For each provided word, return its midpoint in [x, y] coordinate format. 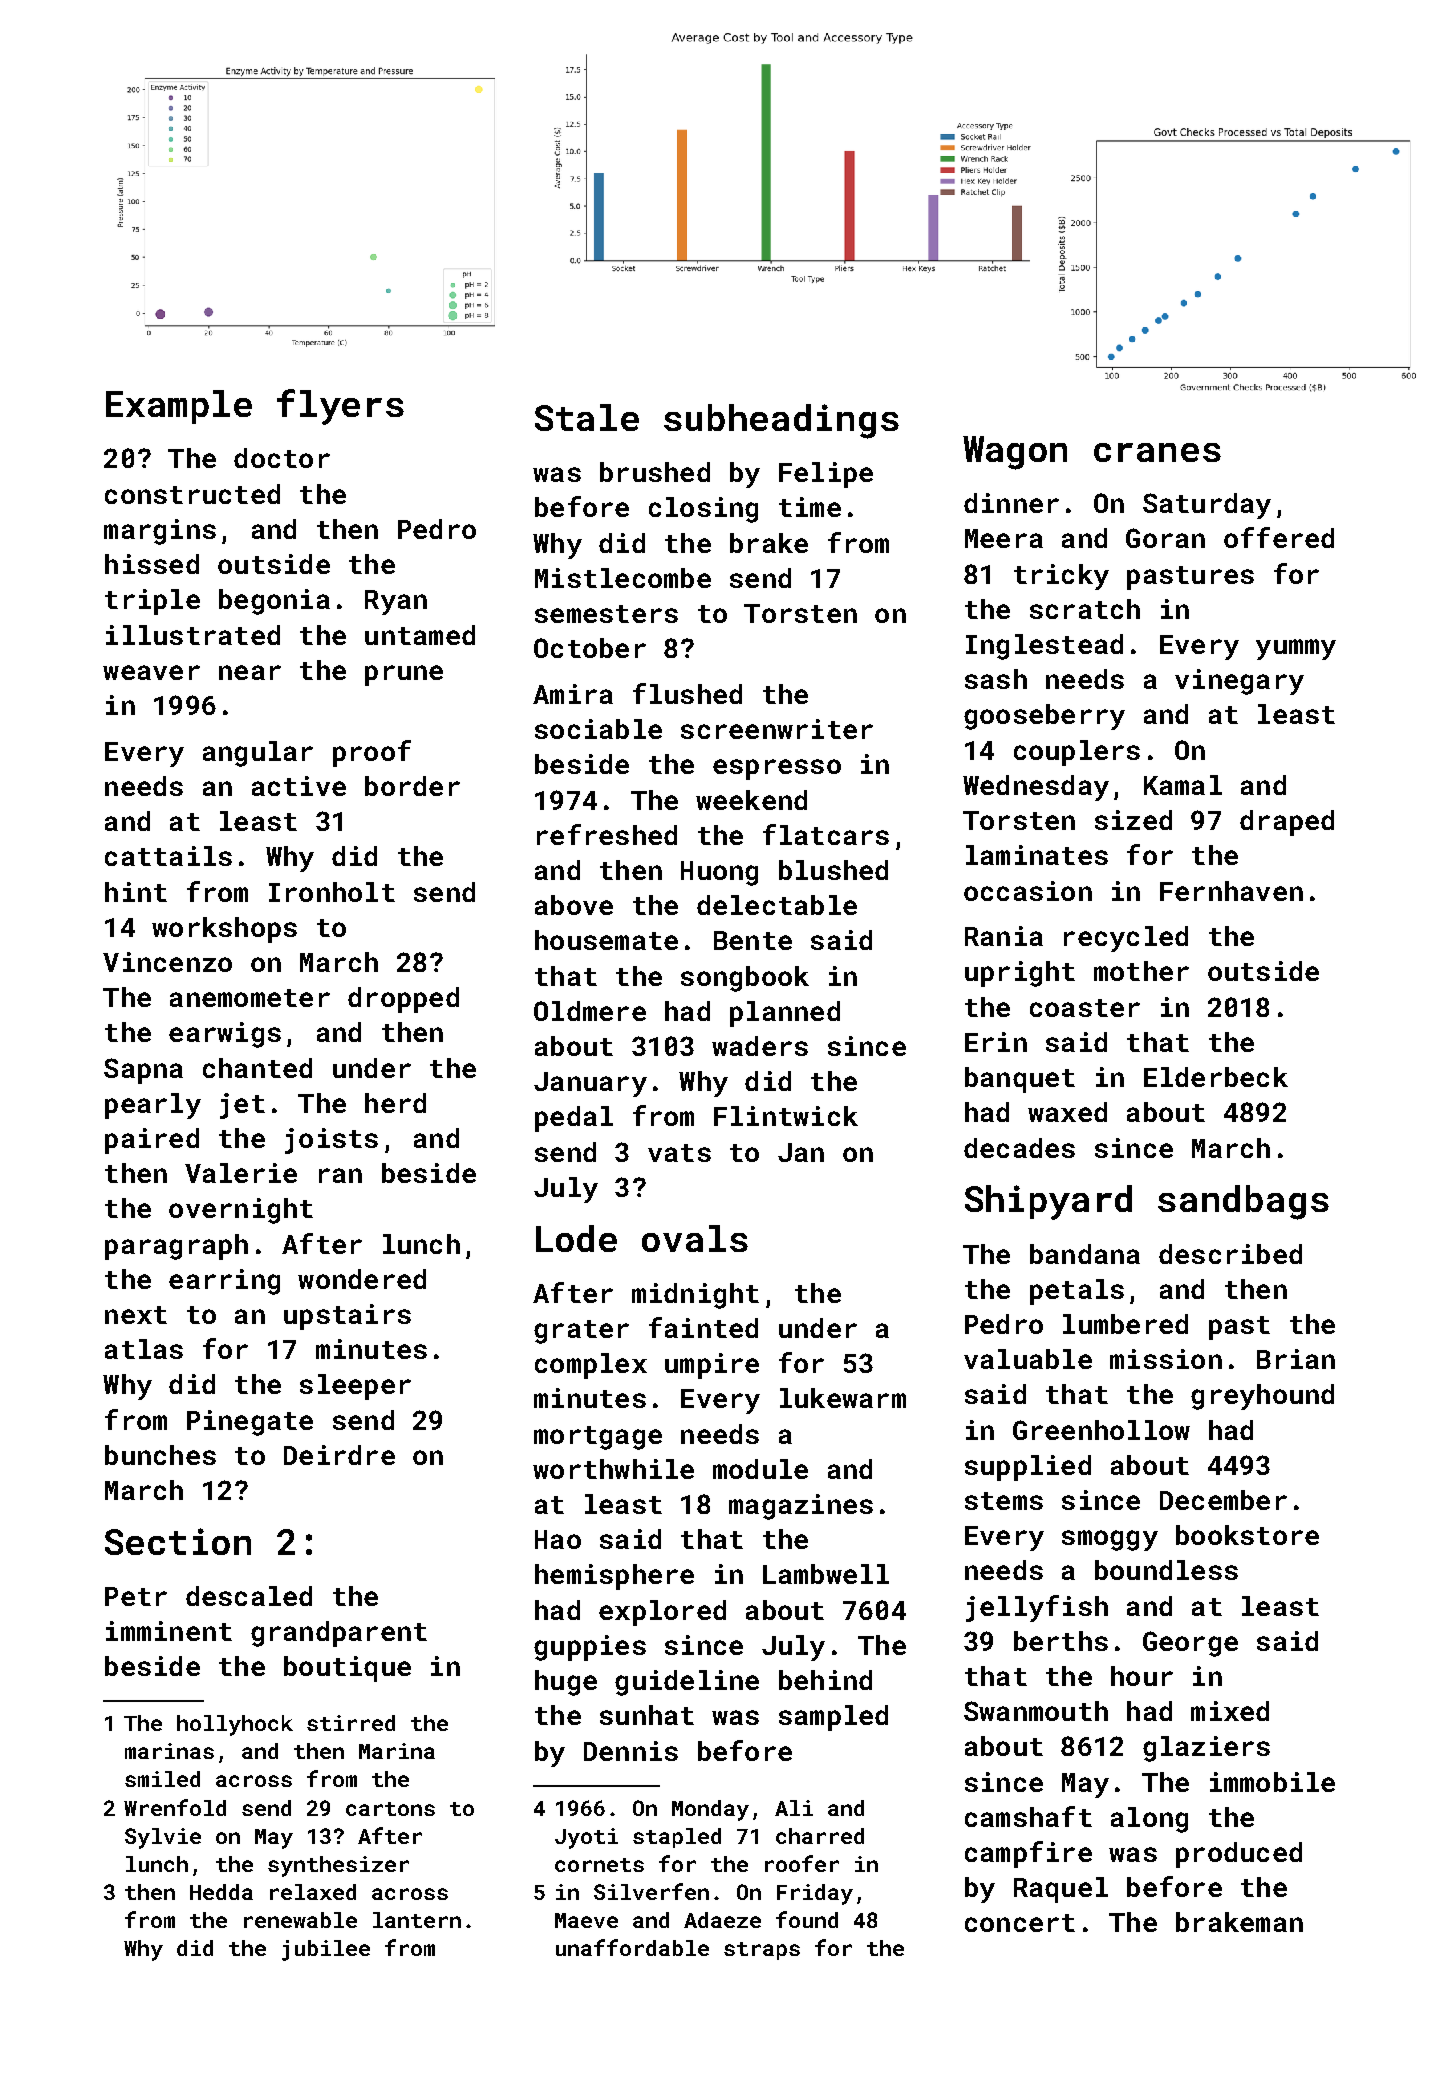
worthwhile [613, 1469]
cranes [1157, 452]
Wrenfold [175, 1807]
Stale [587, 417]
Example [179, 407]
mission [1166, 1359]
